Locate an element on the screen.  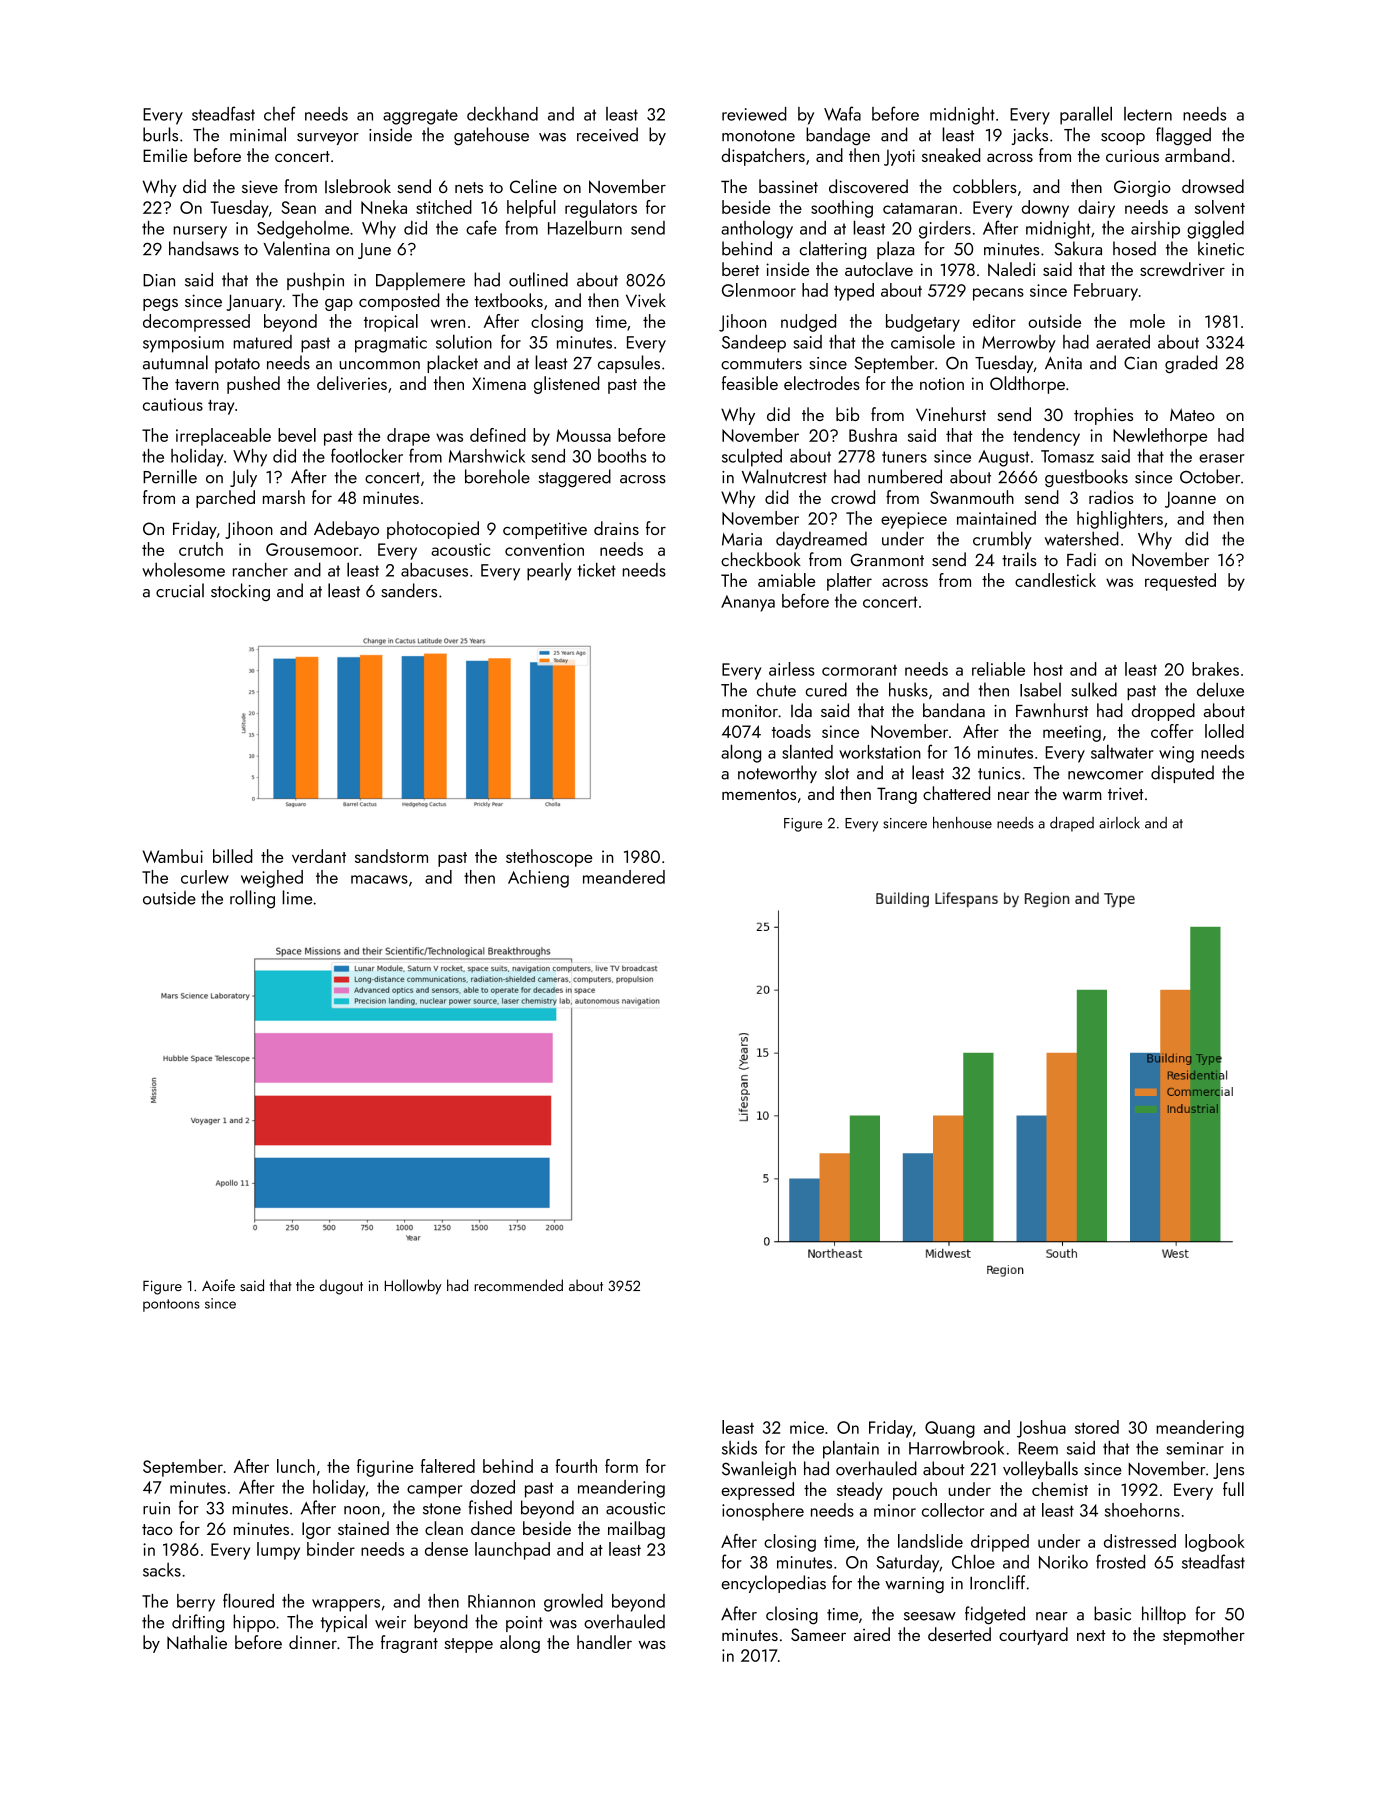
mice is located at coordinates (807, 1427).
